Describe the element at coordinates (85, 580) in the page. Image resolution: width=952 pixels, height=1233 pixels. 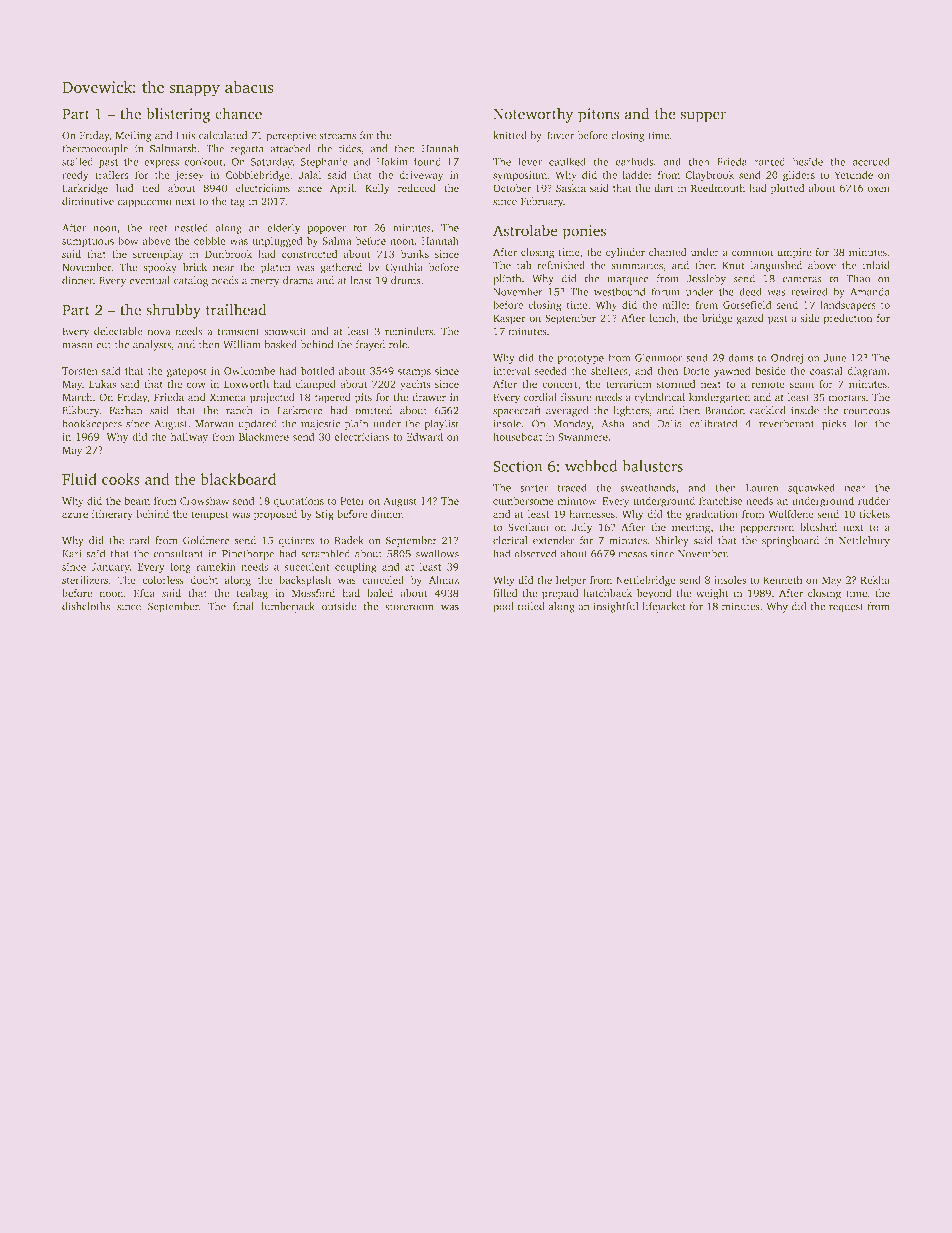
I see `sterilizers` at that location.
